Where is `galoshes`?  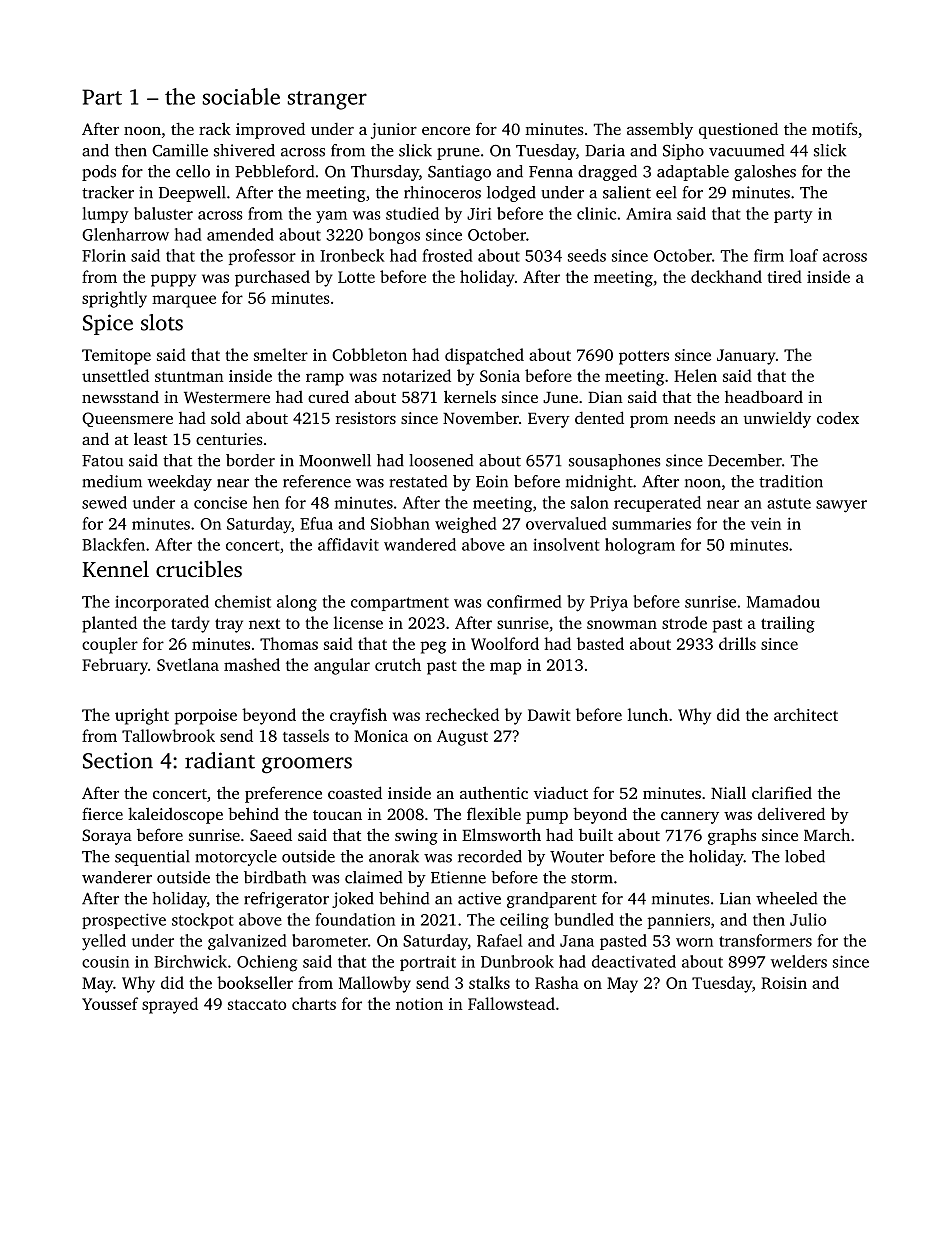 galoshes is located at coordinates (765, 173).
